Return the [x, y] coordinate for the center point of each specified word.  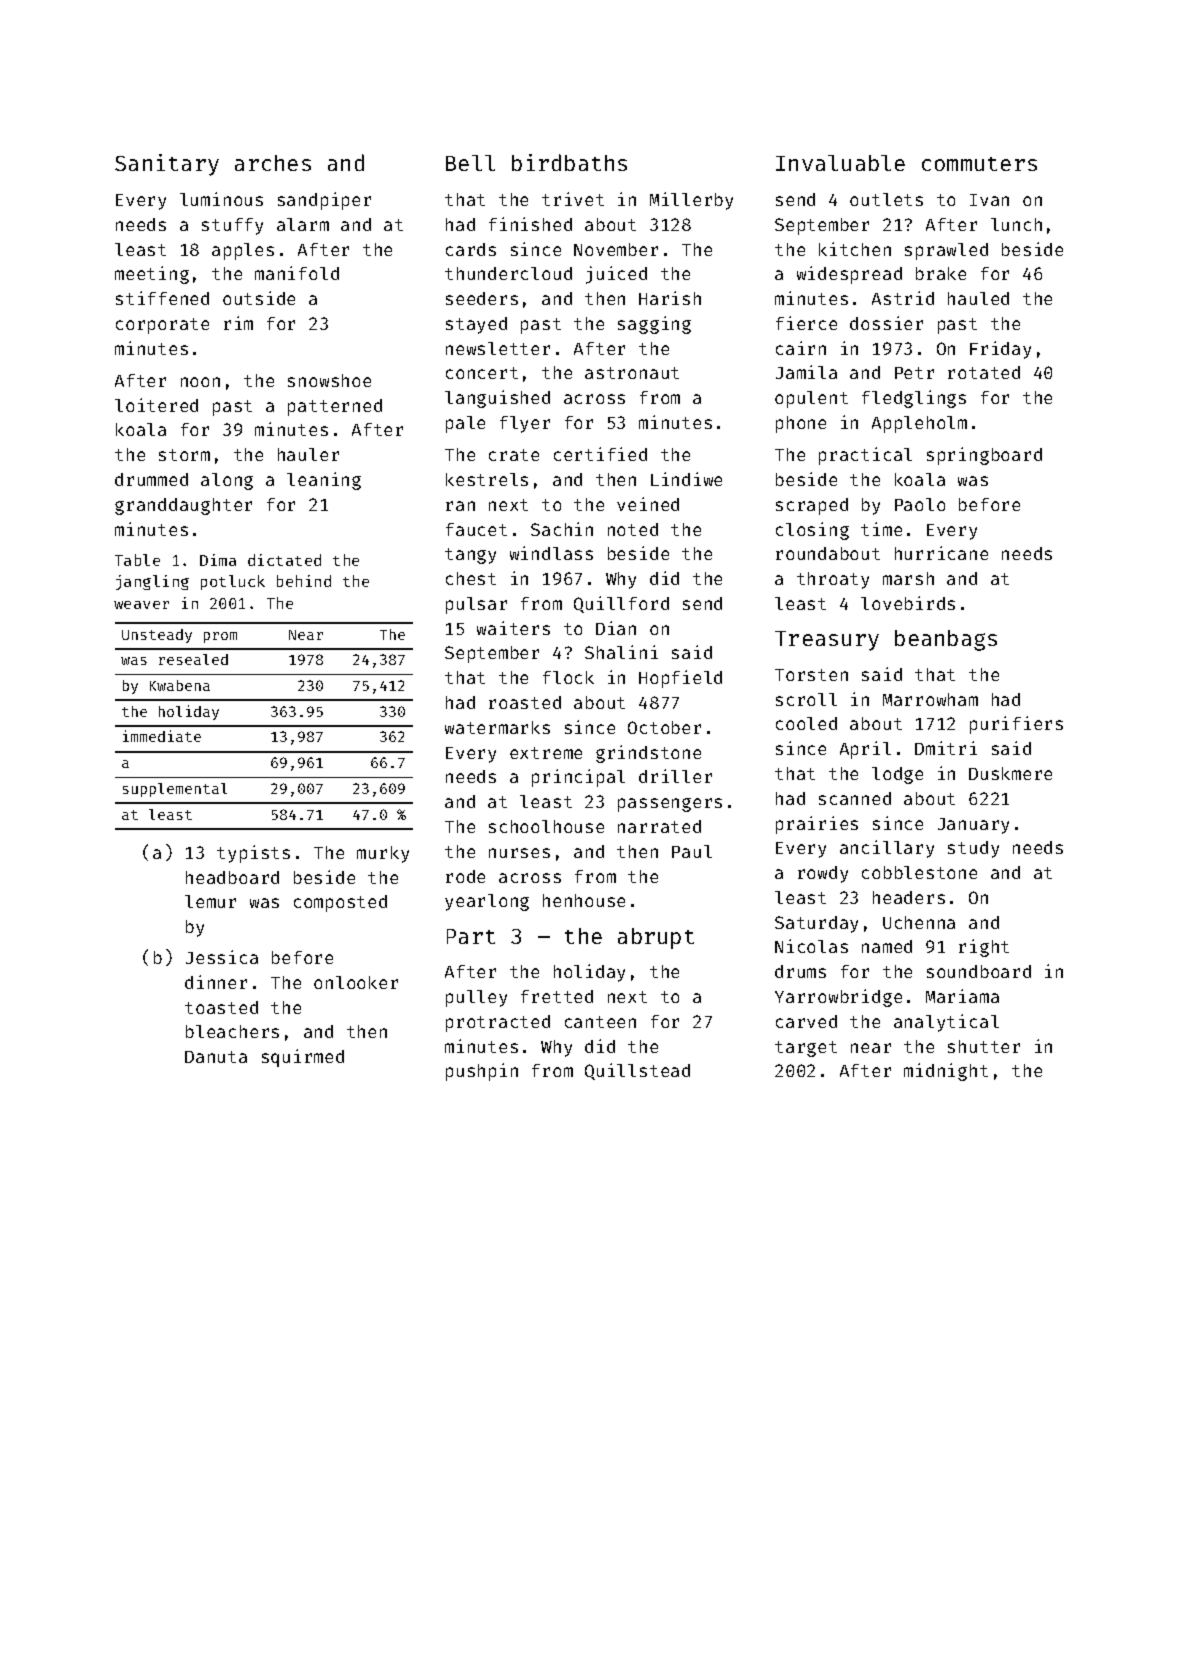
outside [259, 298]
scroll [806, 699]
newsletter [498, 348]
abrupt [656, 938]
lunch [1016, 224]
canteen [600, 1022]
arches [273, 163]
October [664, 727]
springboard [984, 456]
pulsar [476, 605]
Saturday [816, 924]
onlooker [356, 982]
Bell [470, 163]
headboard [232, 877]
